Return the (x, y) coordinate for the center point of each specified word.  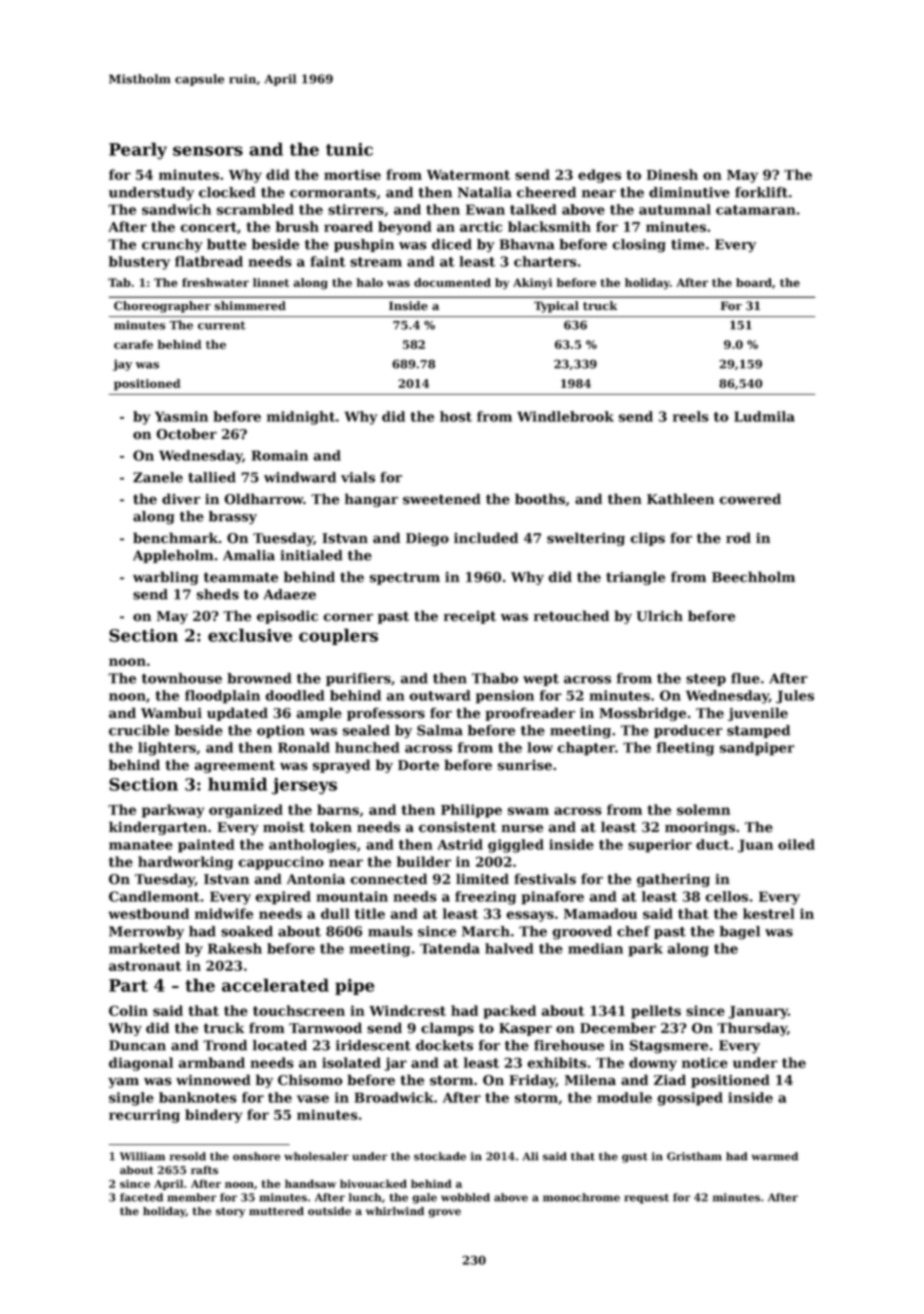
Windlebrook (565, 416)
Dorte (418, 765)
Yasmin (181, 416)
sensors (208, 151)
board (754, 282)
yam (123, 1082)
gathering (673, 880)
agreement (235, 766)
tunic (349, 149)
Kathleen (680, 499)
